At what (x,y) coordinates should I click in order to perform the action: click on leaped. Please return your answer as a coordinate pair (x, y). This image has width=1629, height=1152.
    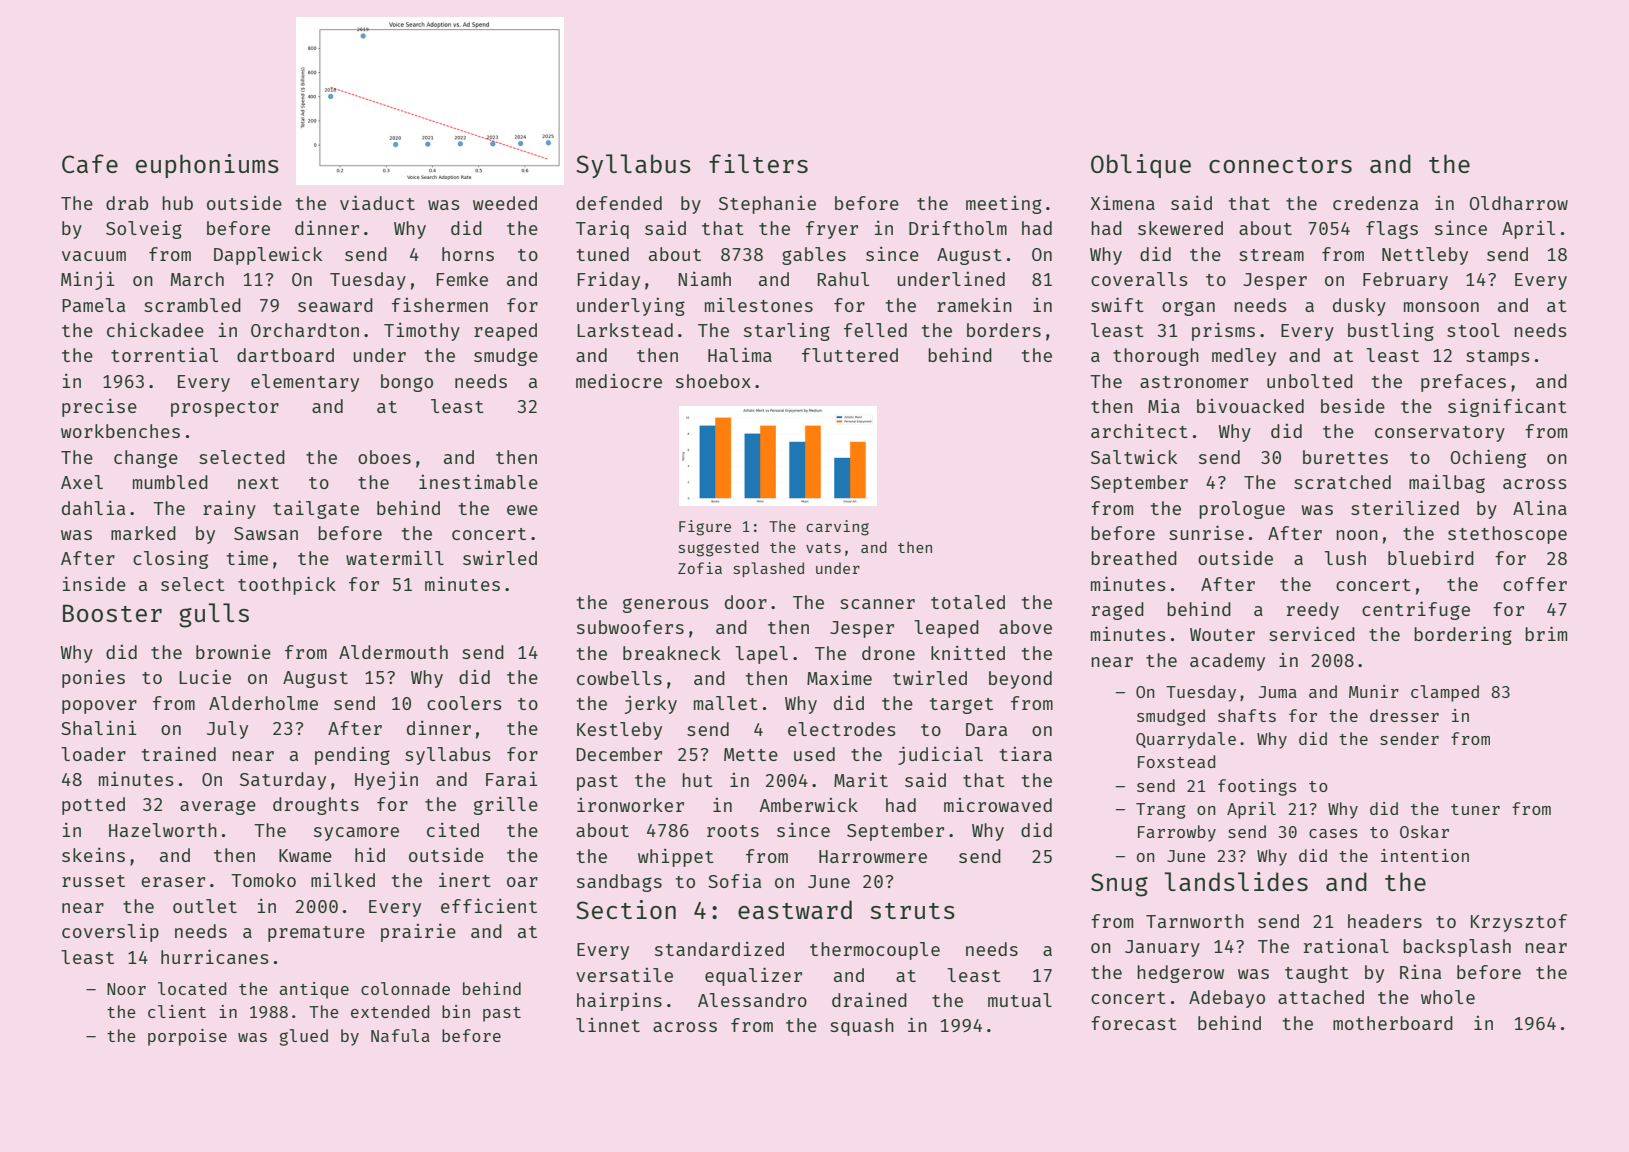
    Looking at the image, I should click on (946, 629).
